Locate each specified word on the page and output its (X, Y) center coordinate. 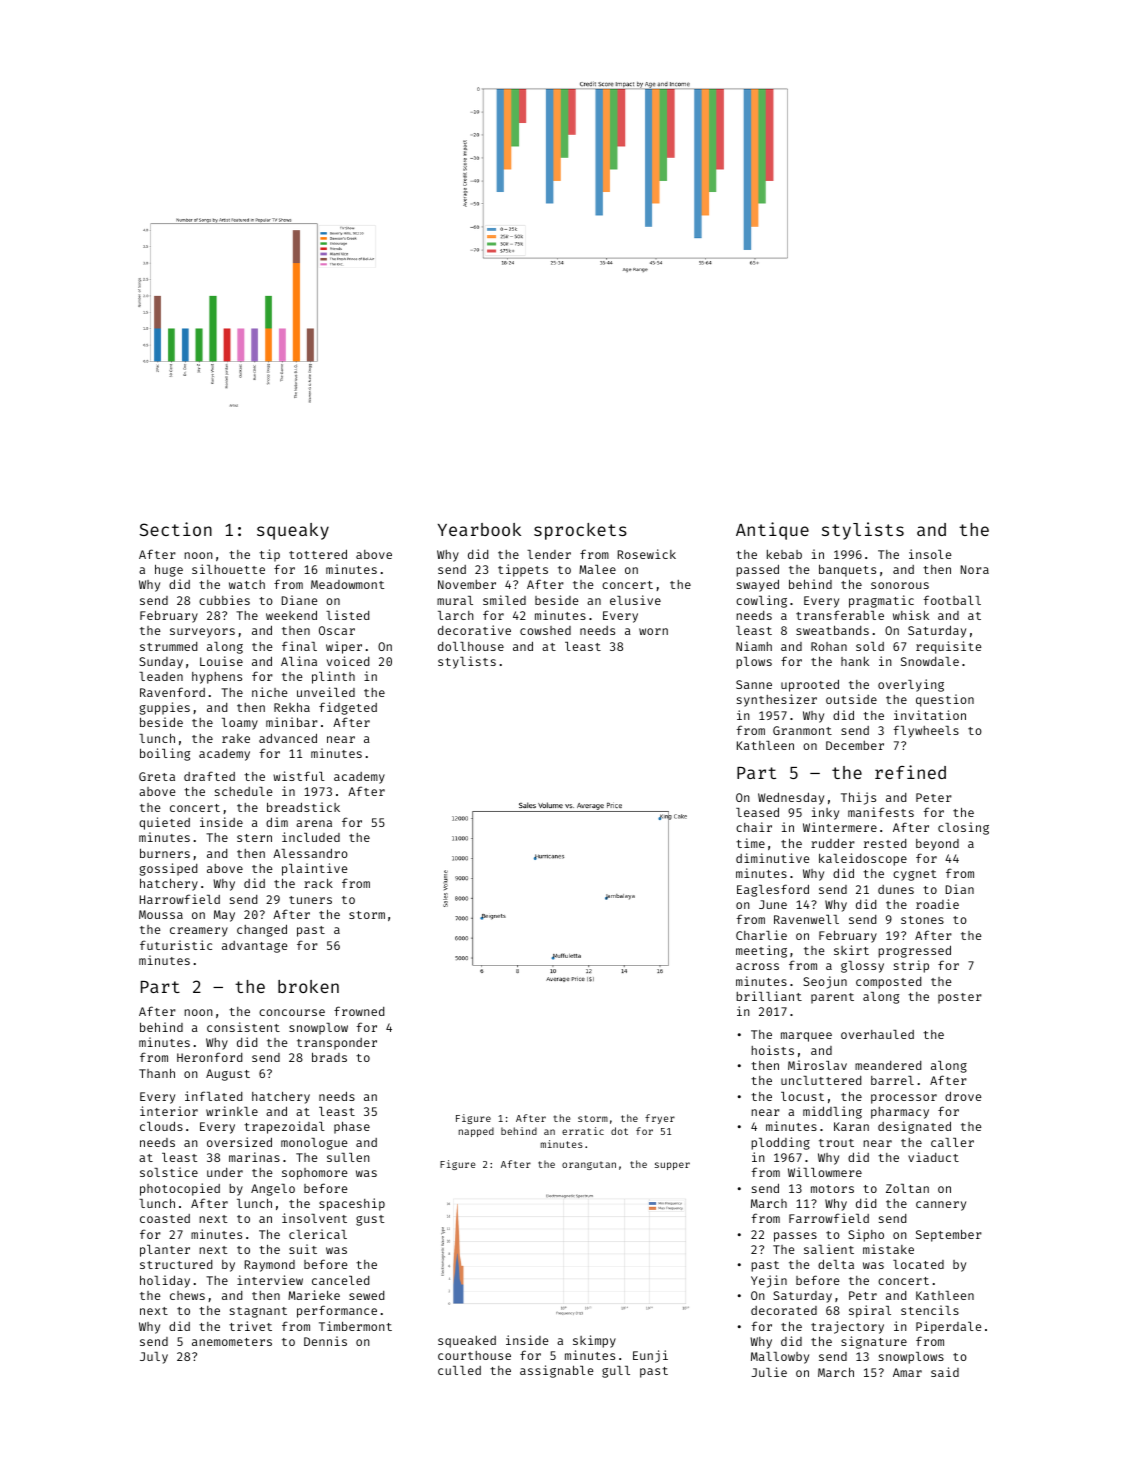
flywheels (926, 731)
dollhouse (471, 646)
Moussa (161, 914)
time (750, 843)
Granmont (802, 730)
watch (247, 584)
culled (459, 1370)
